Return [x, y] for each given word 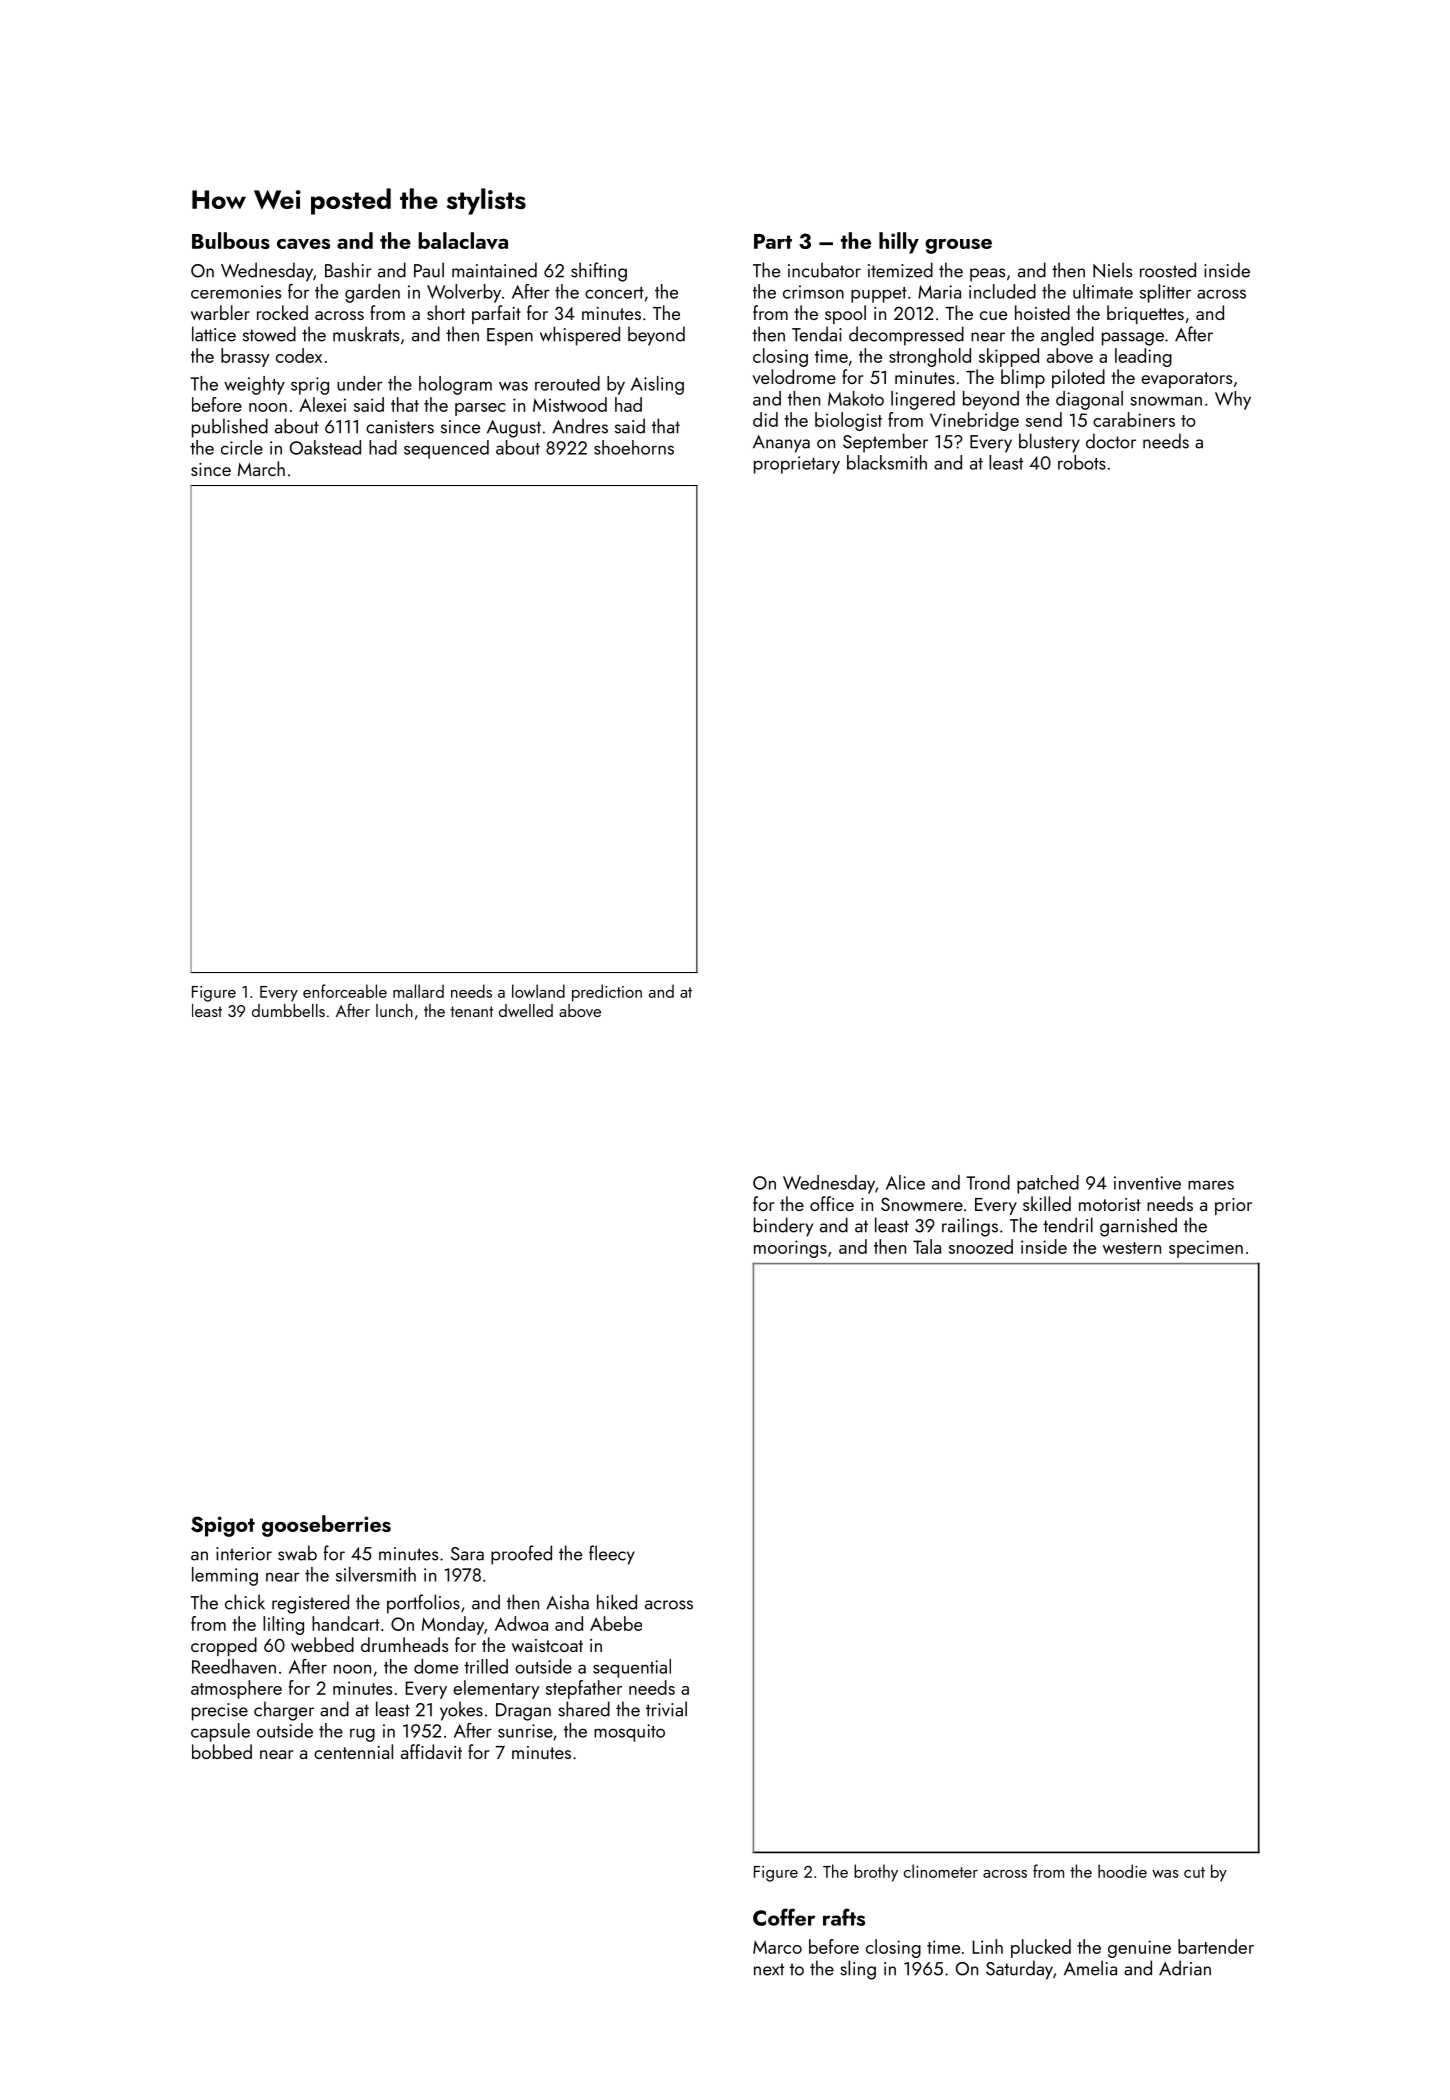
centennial [353, 1751]
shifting [599, 272]
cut [1194, 1872]
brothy [876, 1873]
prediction [607, 993]
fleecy [612, 1555]
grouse [958, 246]
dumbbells [288, 1010]
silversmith [376, 1574]
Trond [988, 1182]
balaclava [463, 241]
